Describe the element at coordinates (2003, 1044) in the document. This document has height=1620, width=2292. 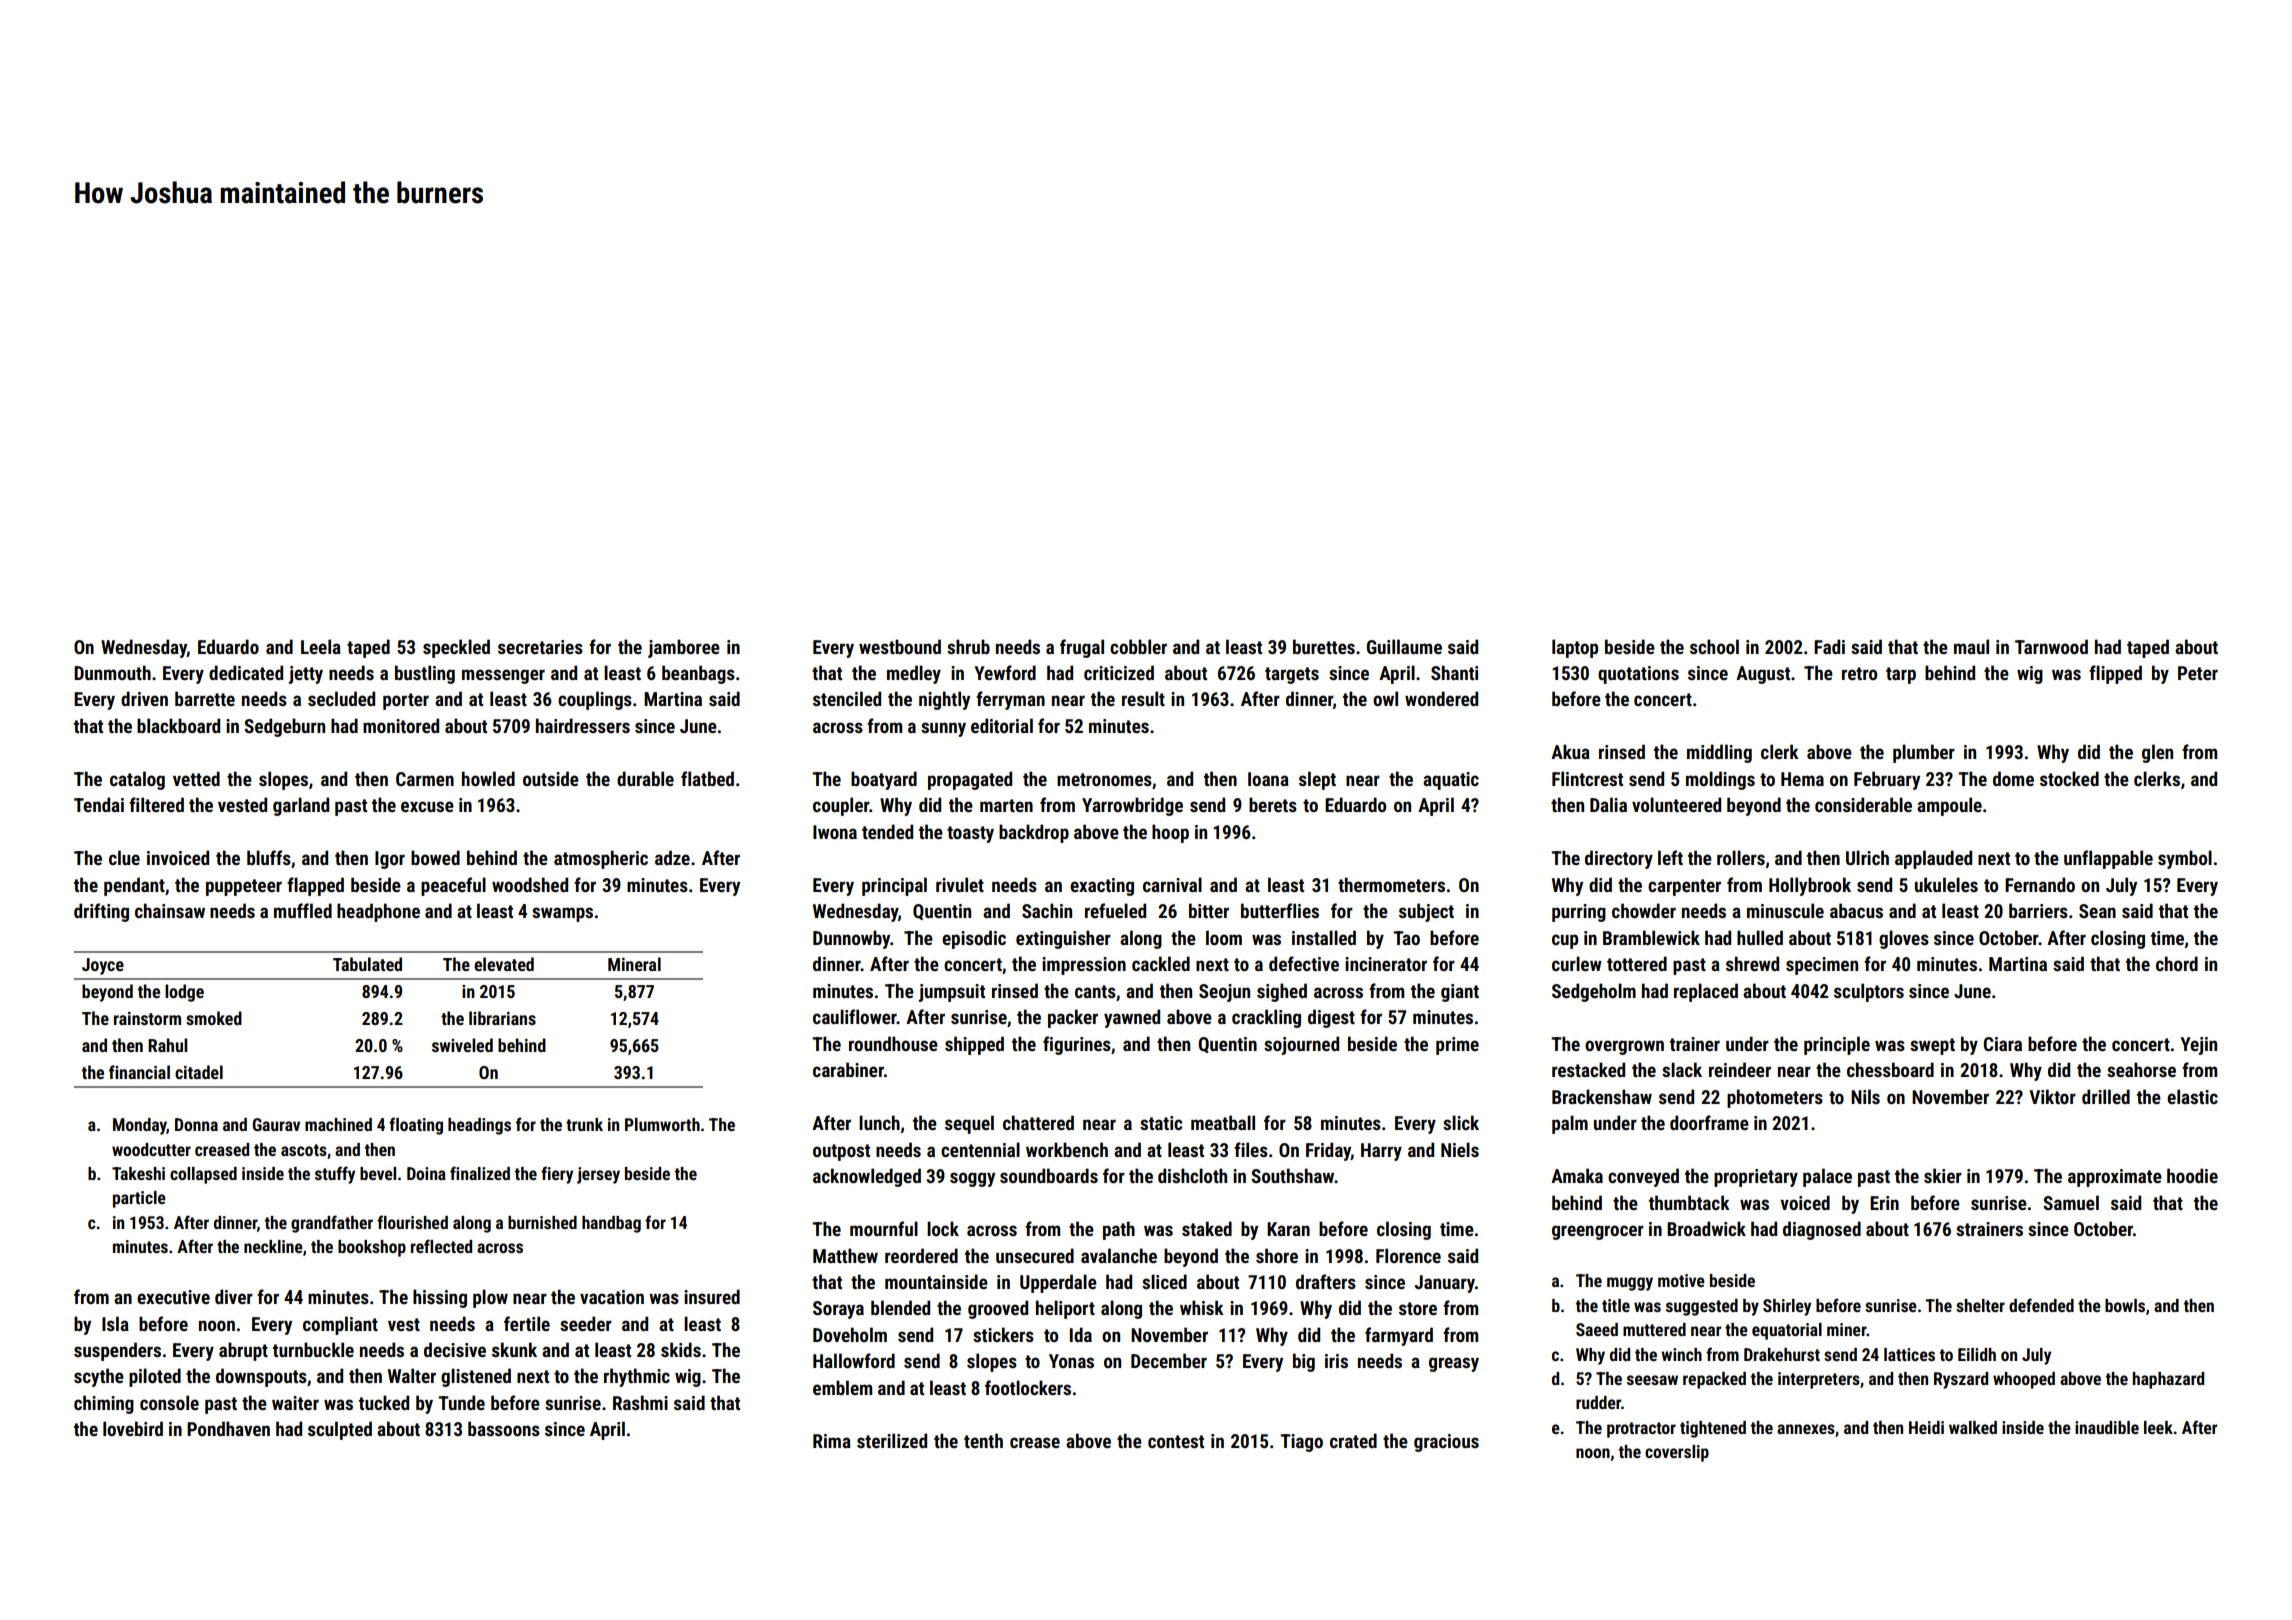
I see `Ciara` at that location.
